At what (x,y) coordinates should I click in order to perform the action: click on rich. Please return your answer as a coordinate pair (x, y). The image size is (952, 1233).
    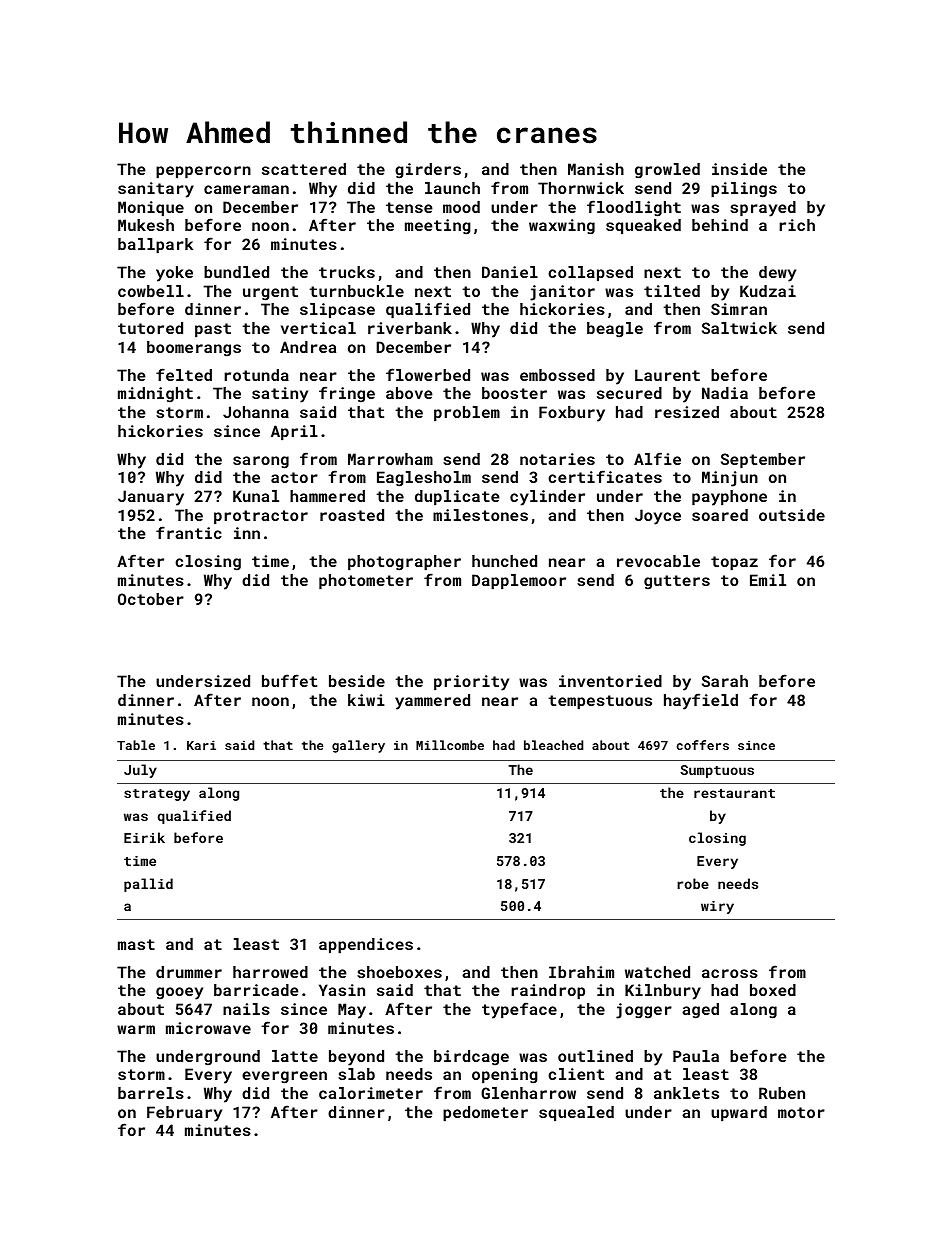
    Looking at the image, I should click on (797, 225).
